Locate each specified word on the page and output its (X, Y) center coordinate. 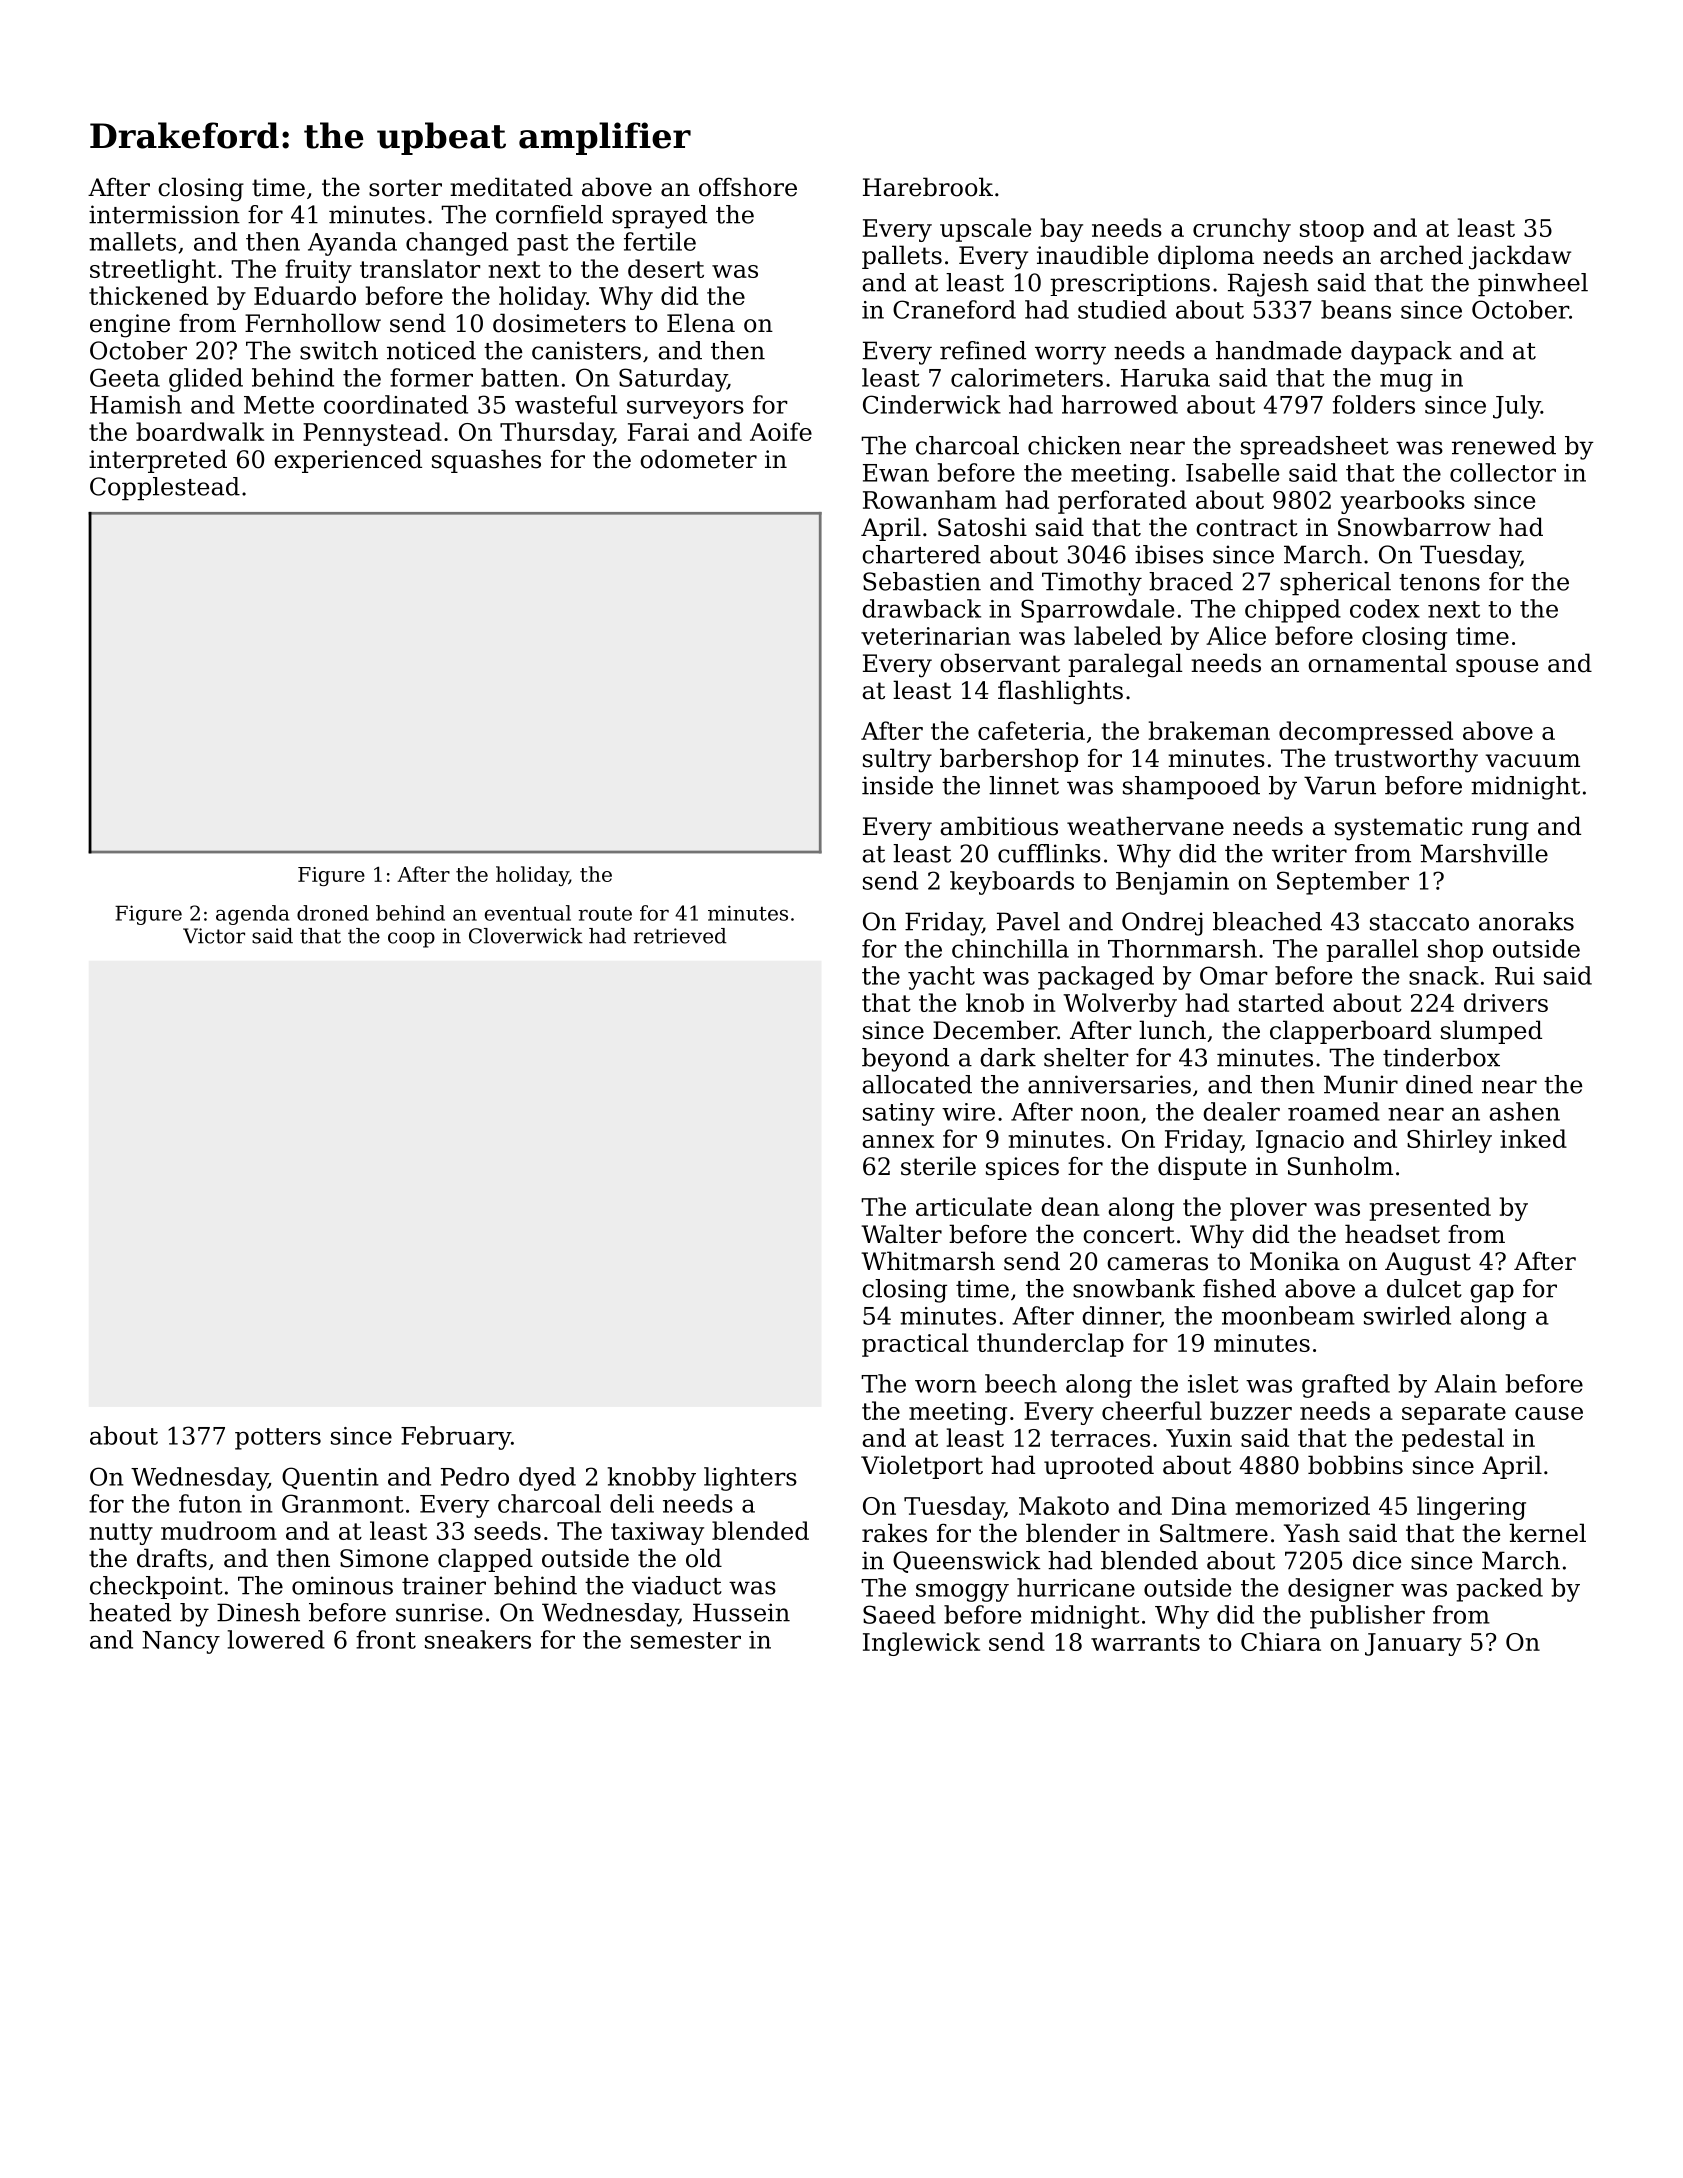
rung (1500, 831)
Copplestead (165, 489)
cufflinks (1049, 853)
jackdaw (1520, 257)
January (1413, 1644)
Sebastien (922, 581)
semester (686, 1640)
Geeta (125, 377)
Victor (214, 936)
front (386, 1639)
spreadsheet (1315, 448)
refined (983, 350)
